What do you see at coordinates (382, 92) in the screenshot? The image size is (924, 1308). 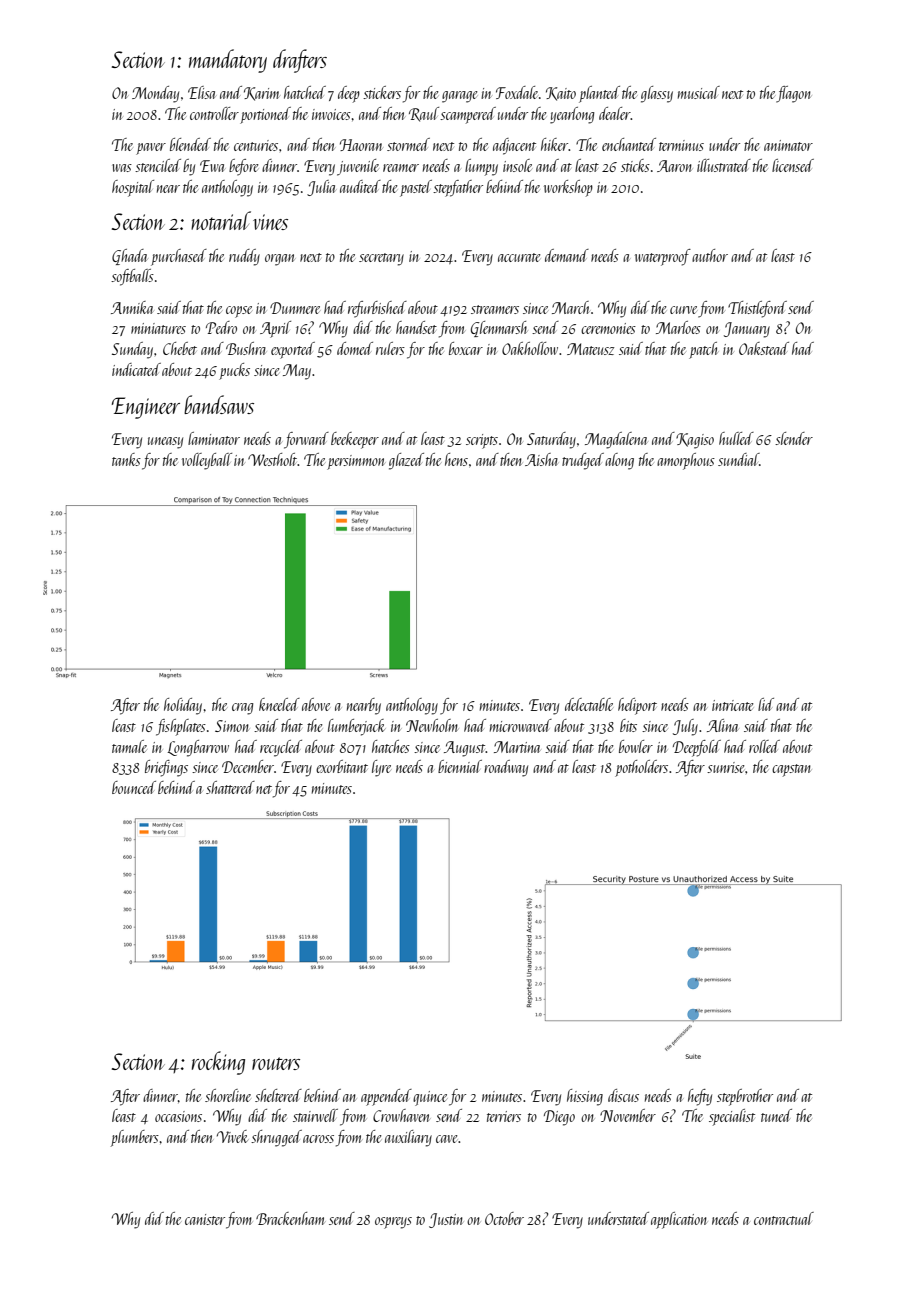 I see `stickers` at bounding box center [382, 92].
